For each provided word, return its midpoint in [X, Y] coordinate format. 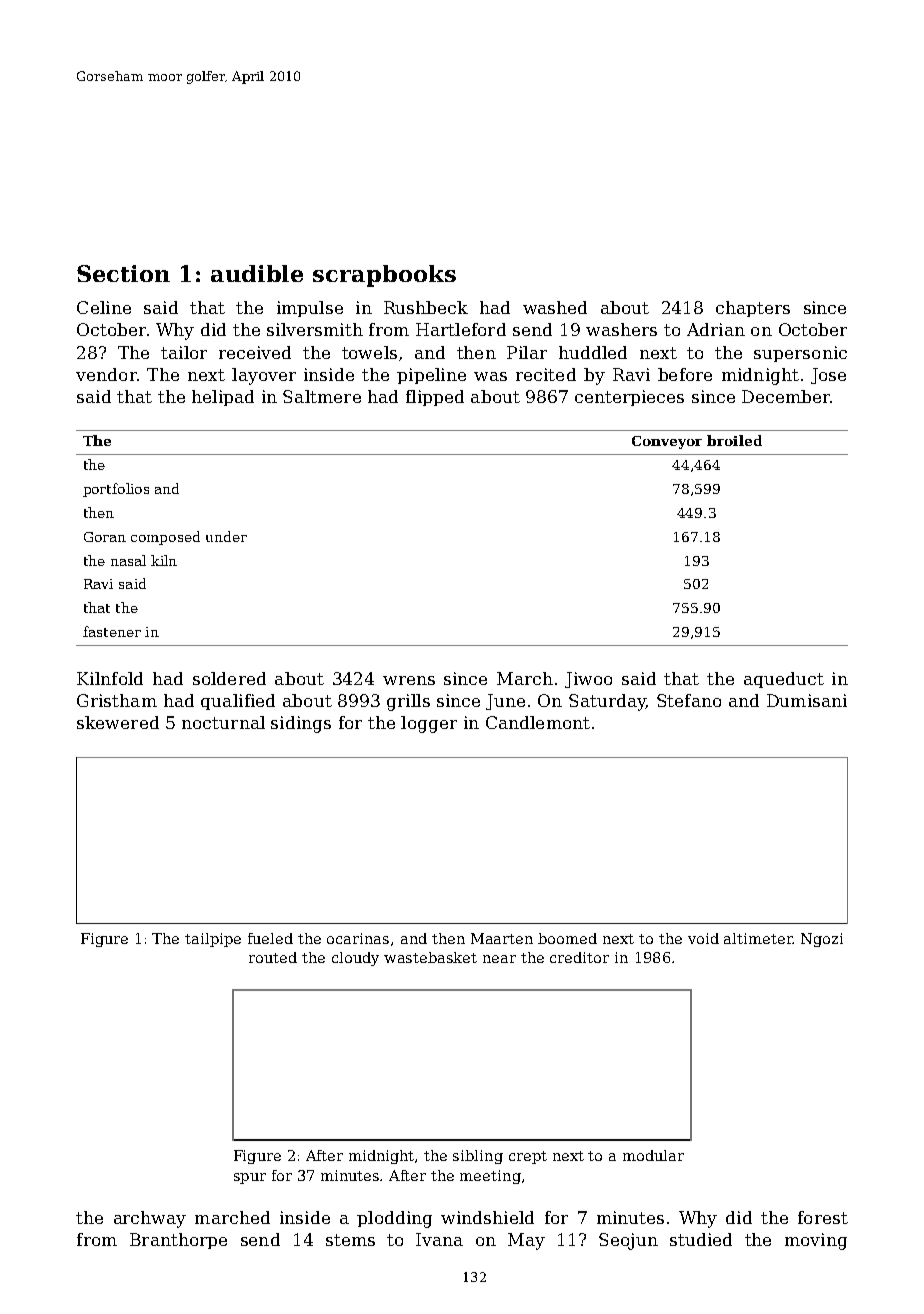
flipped [435, 398]
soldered [229, 678]
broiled [734, 440]
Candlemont [538, 722]
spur [250, 1178]
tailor [184, 352]
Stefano [689, 700]
